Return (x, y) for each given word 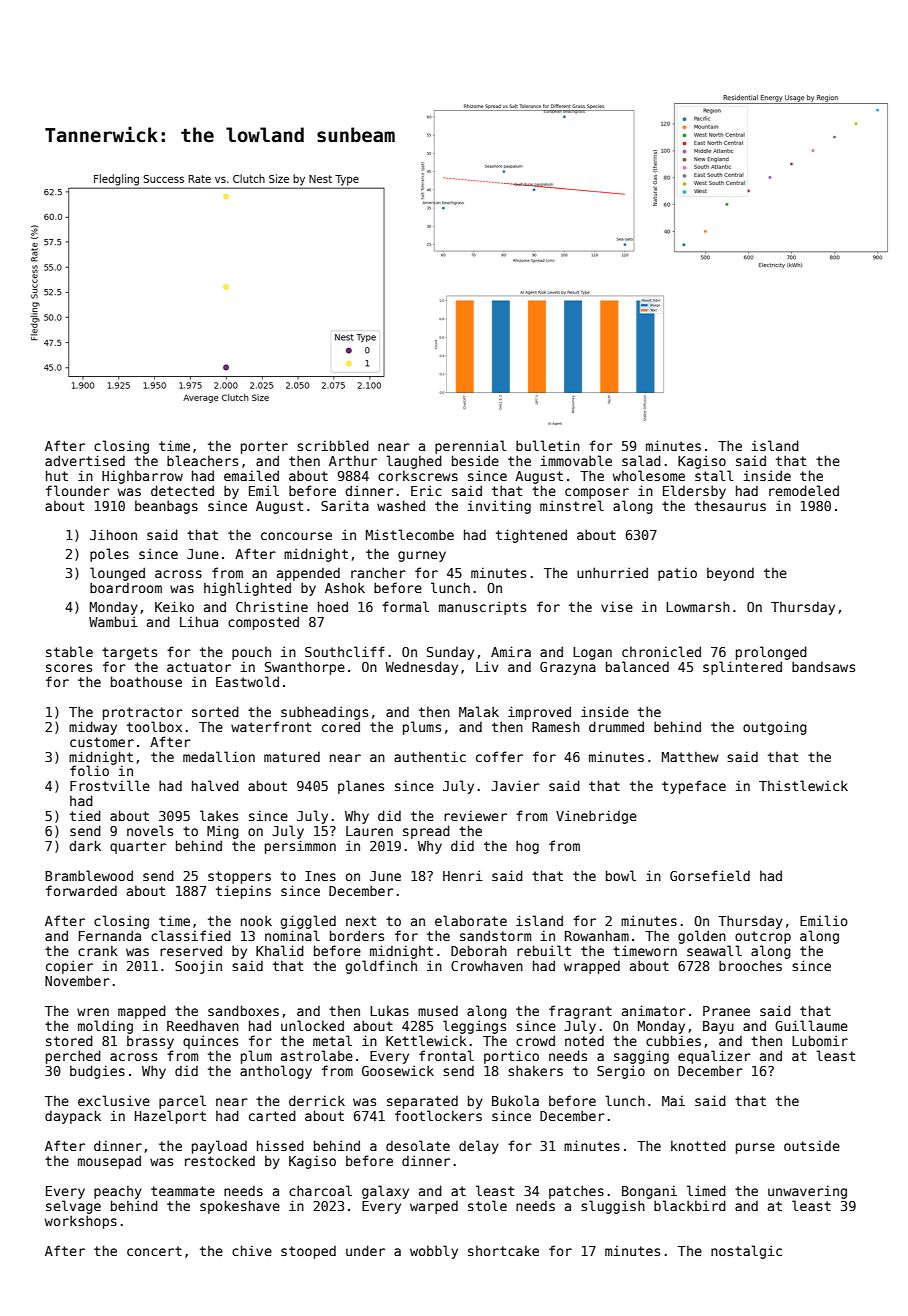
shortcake (503, 1250)
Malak (479, 711)
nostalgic (746, 1252)
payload (219, 1147)
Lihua (199, 621)
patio (677, 574)
